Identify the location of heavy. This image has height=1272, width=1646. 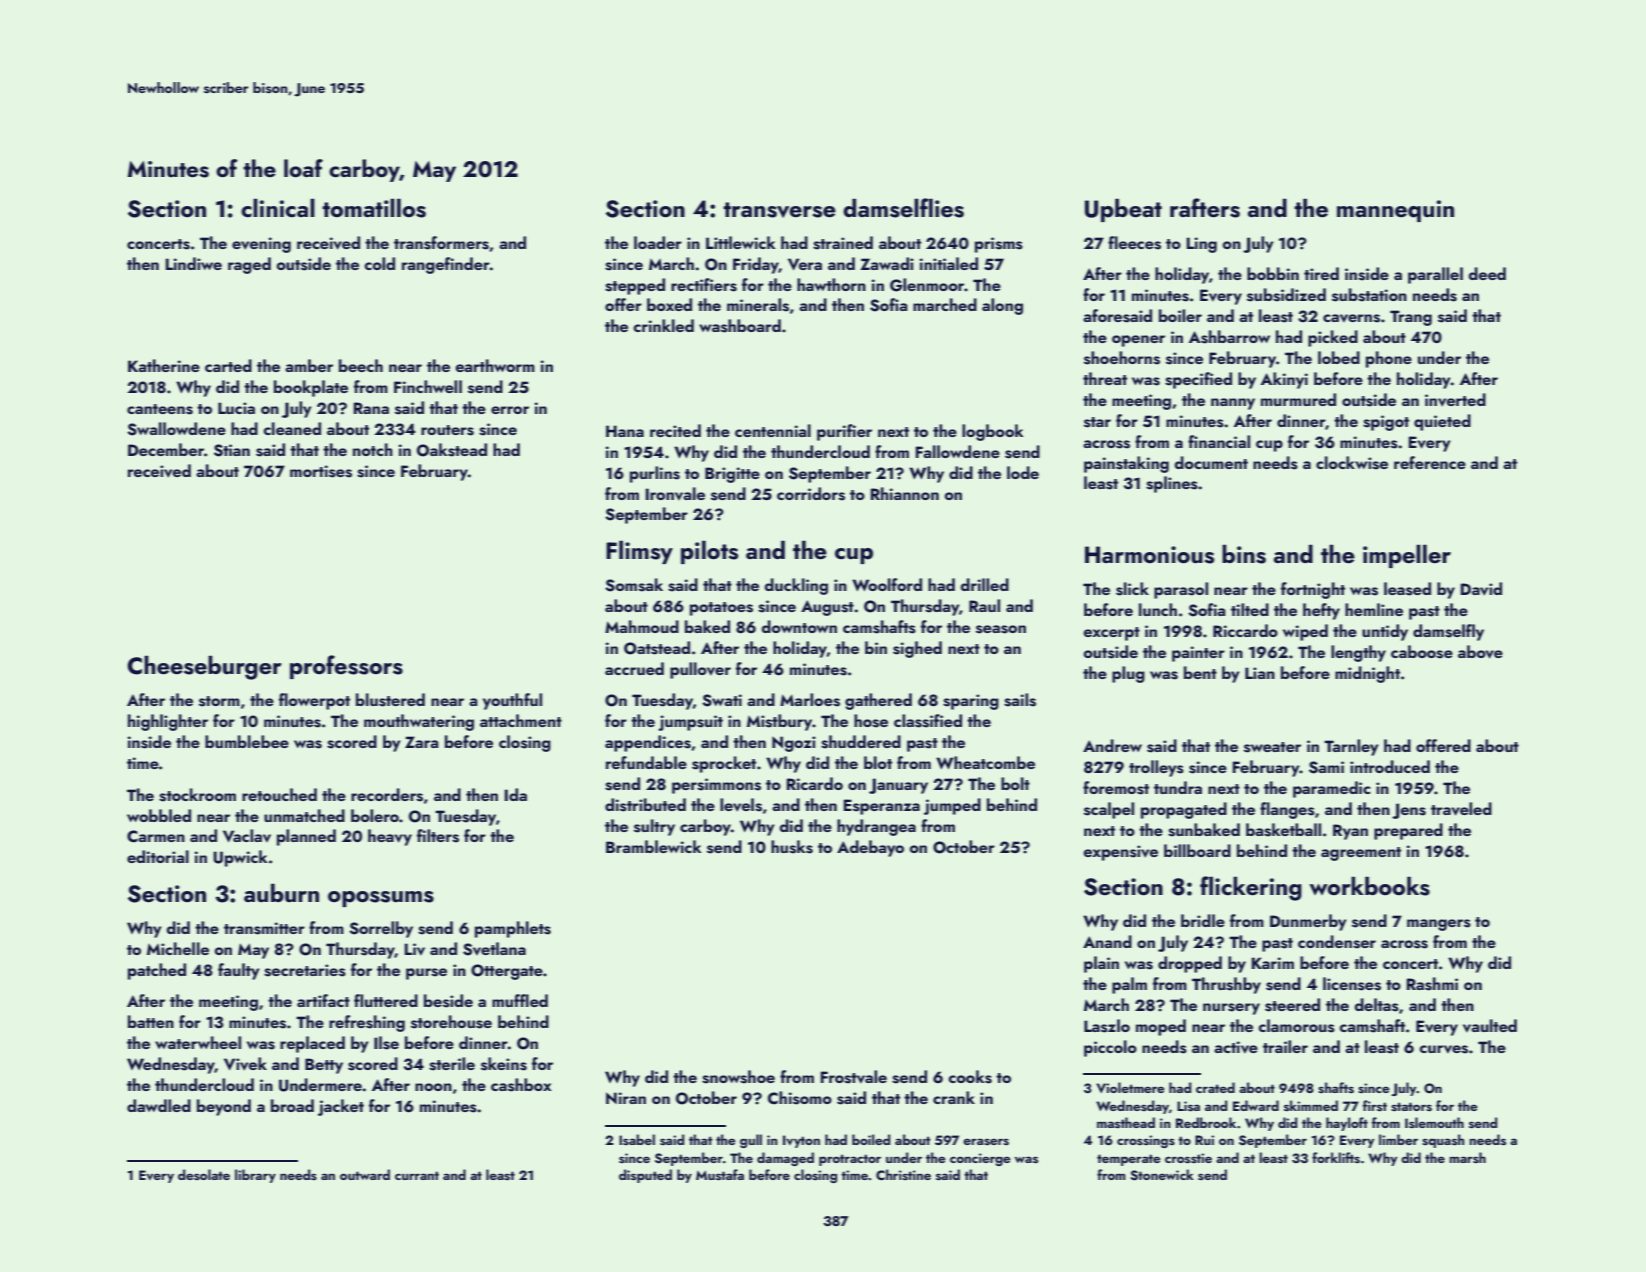
(390, 837).
